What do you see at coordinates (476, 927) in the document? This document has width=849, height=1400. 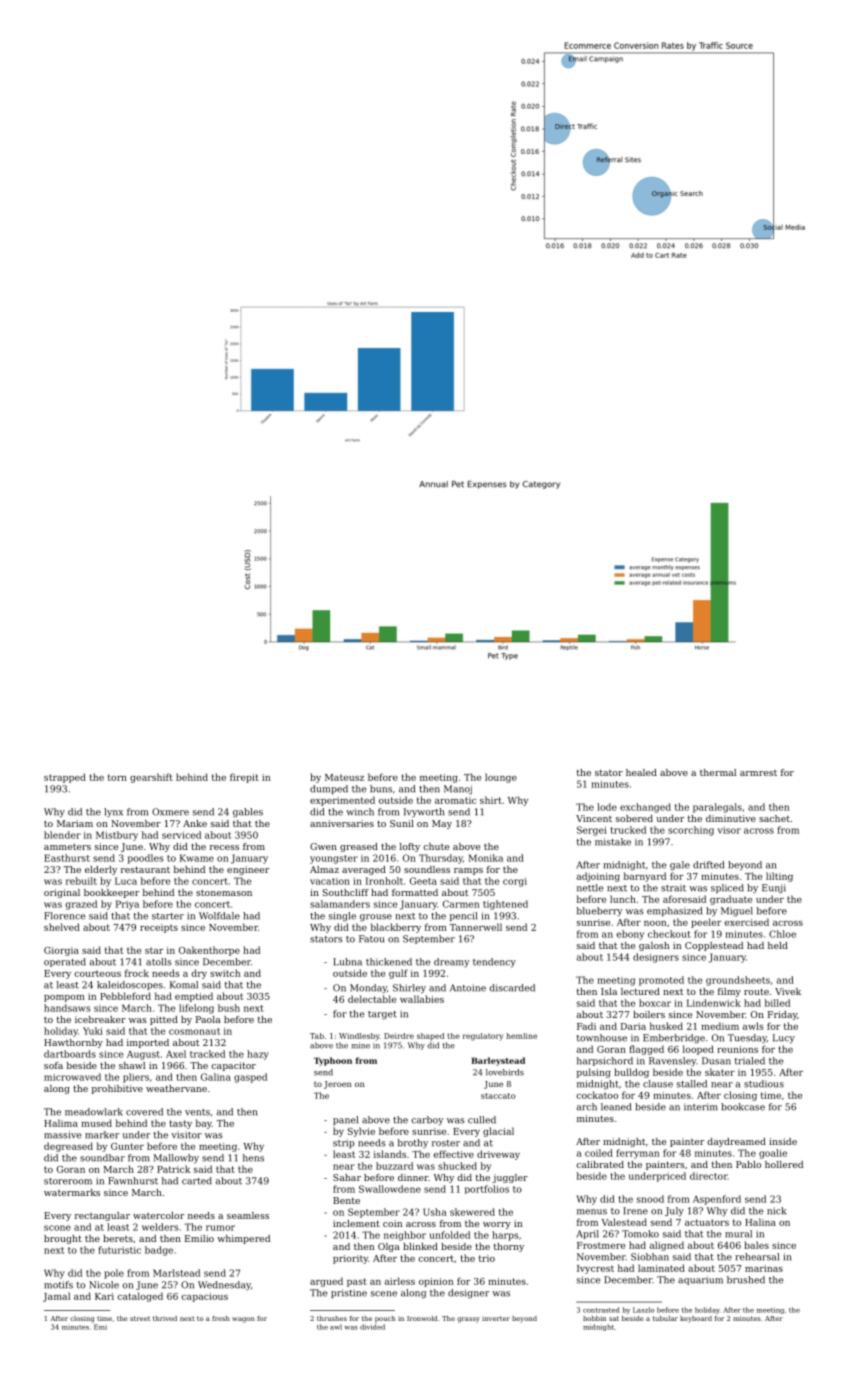 I see `Tannerwell` at bounding box center [476, 927].
